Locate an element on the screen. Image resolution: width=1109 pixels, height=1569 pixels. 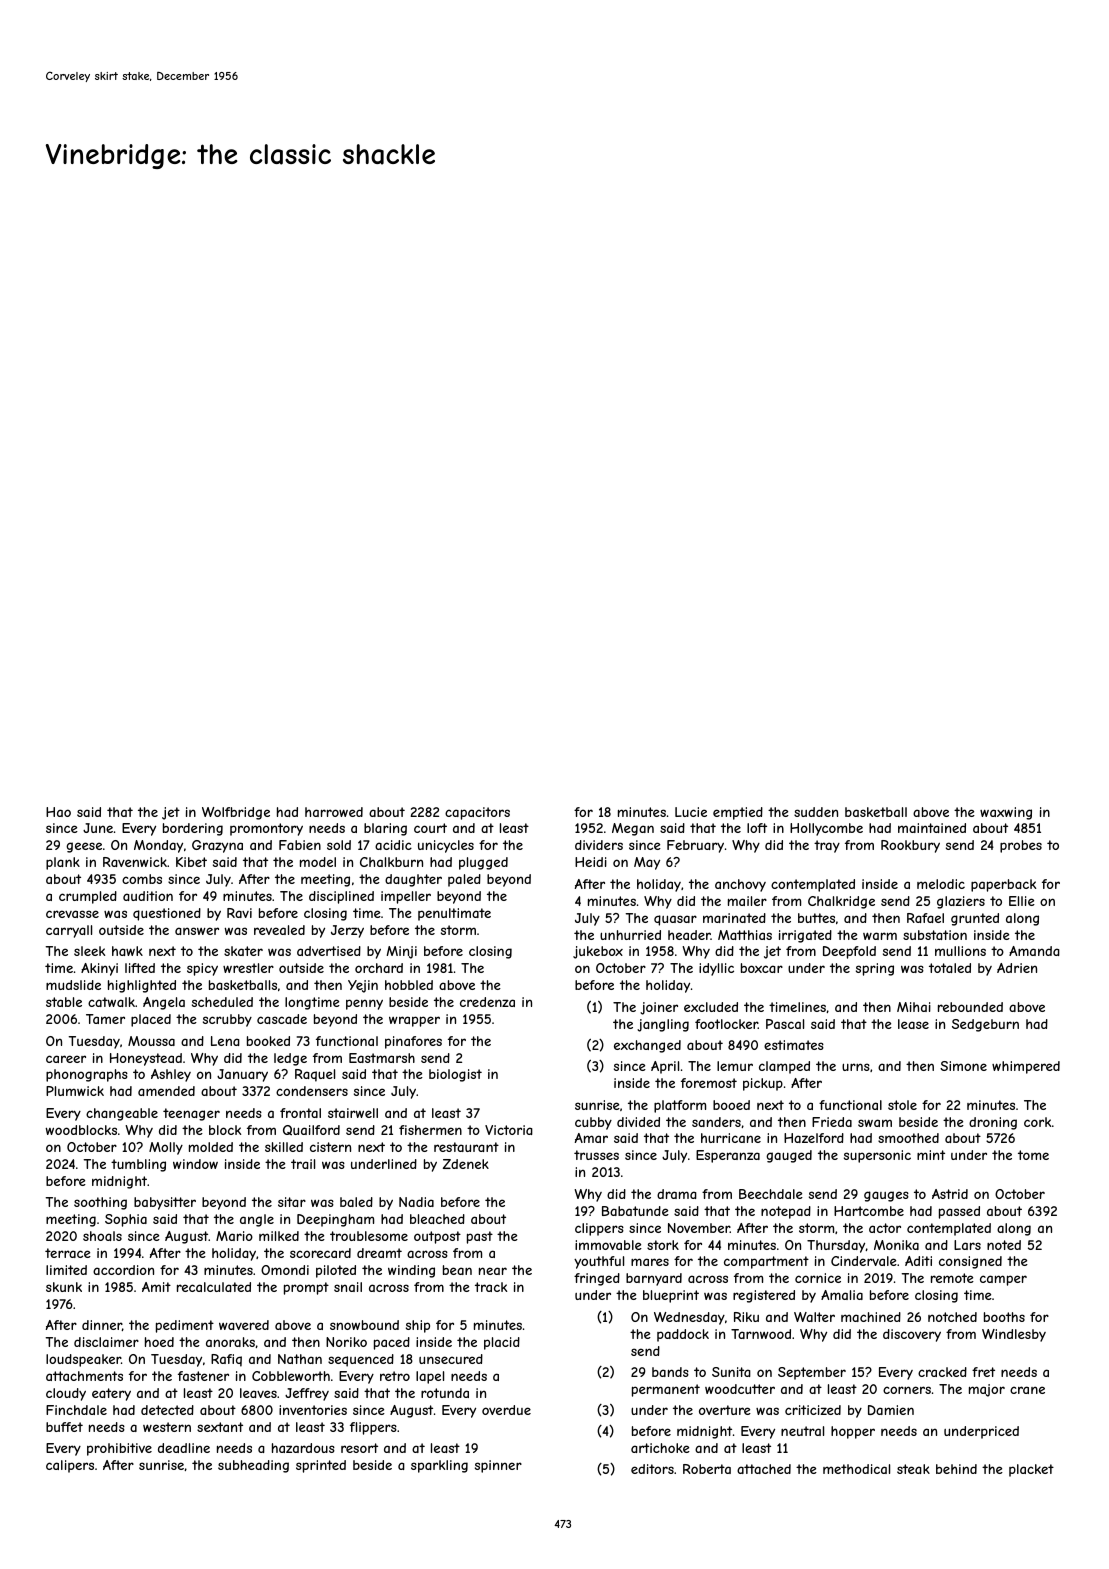
geese is located at coordinates (84, 847).
